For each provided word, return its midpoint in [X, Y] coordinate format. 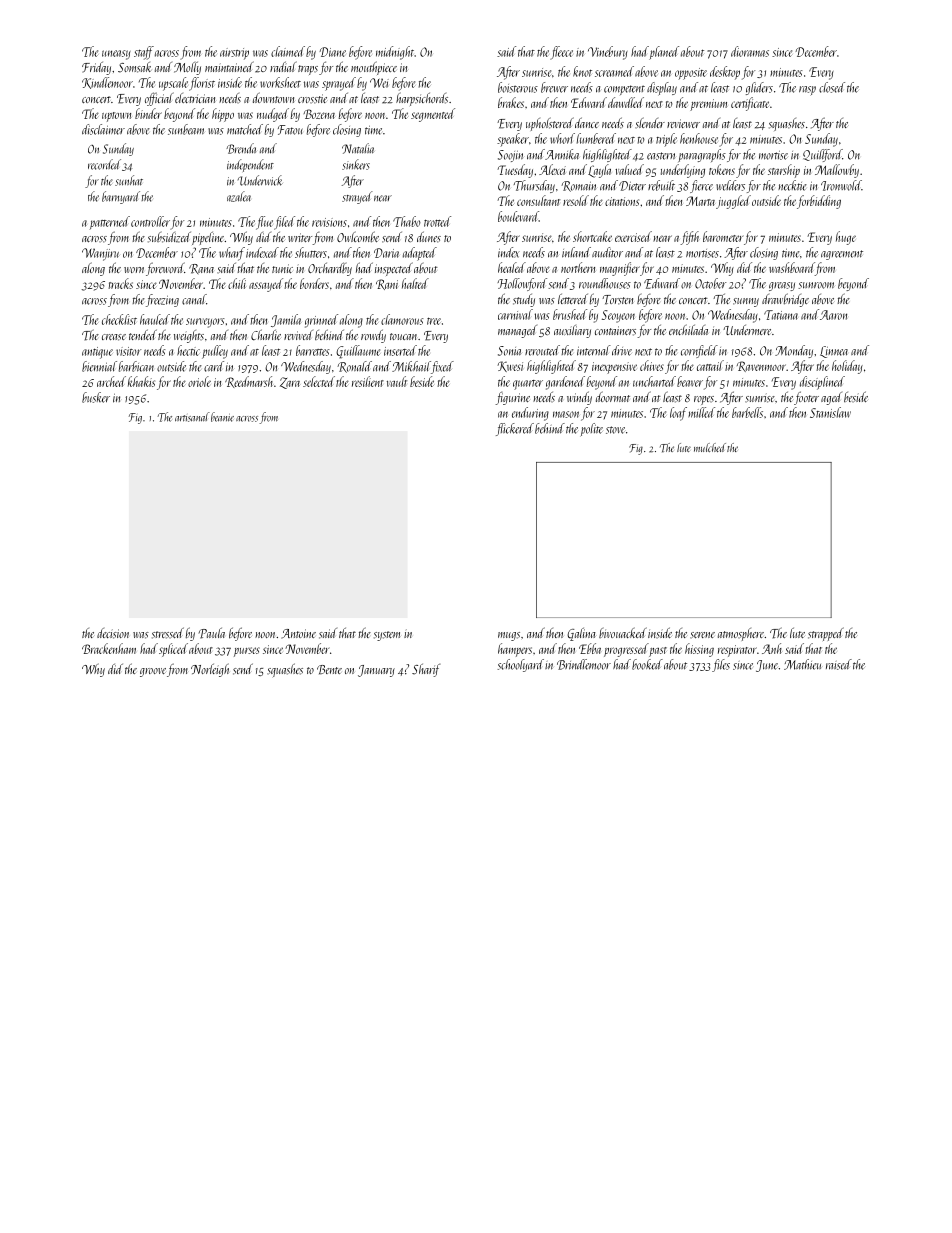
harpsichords [422, 99]
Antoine [298, 634]
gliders [759, 88]
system [387, 636]
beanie [222, 417]
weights [189, 336]
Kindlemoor [107, 83]
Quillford [822, 155]
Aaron [833, 315]
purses [247, 652]
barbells [747, 412]
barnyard [121, 197]
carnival [515, 314]
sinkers [356, 164]
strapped [826, 634]
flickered [515, 429]
